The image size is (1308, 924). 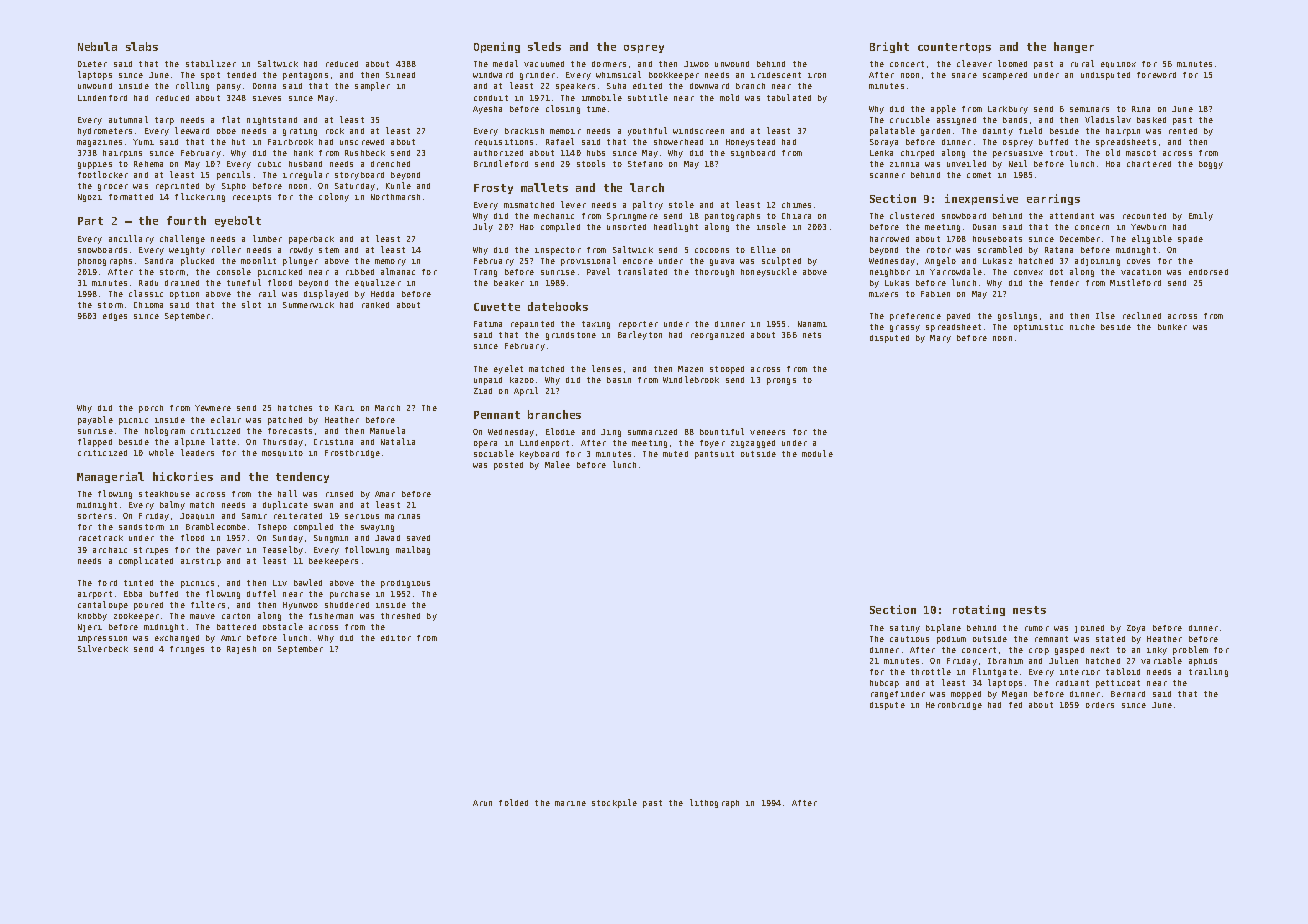 What do you see at coordinates (676, 227) in the document?
I see `headlight` at bounding box center [676, 227].
